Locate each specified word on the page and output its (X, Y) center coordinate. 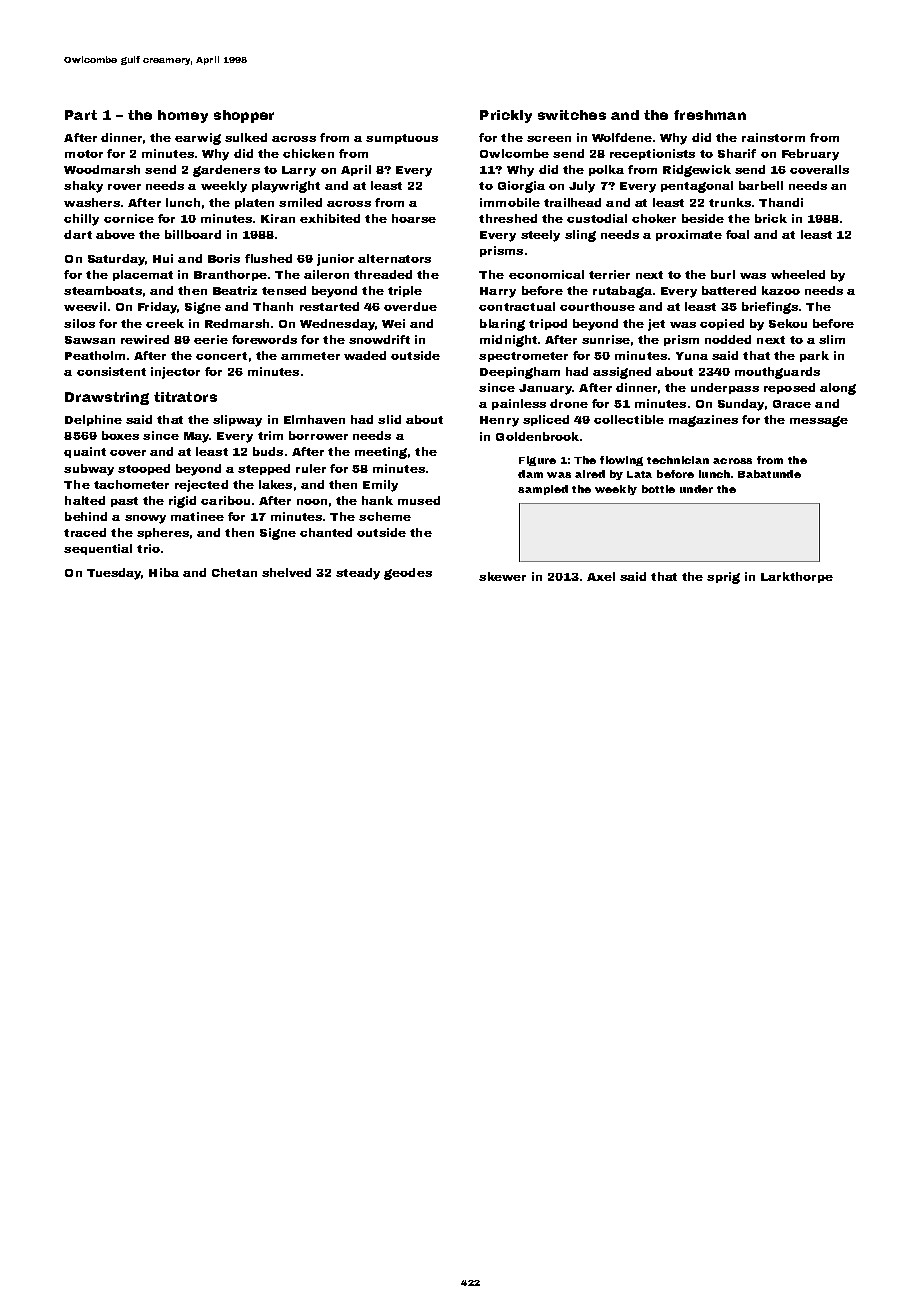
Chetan (234, 572)
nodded (728, 339)
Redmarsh (237, 323)
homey (183, 116)
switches (572, 115)
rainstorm (773, 137)
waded (365, 355)
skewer (502, 576)
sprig (723, 578)
